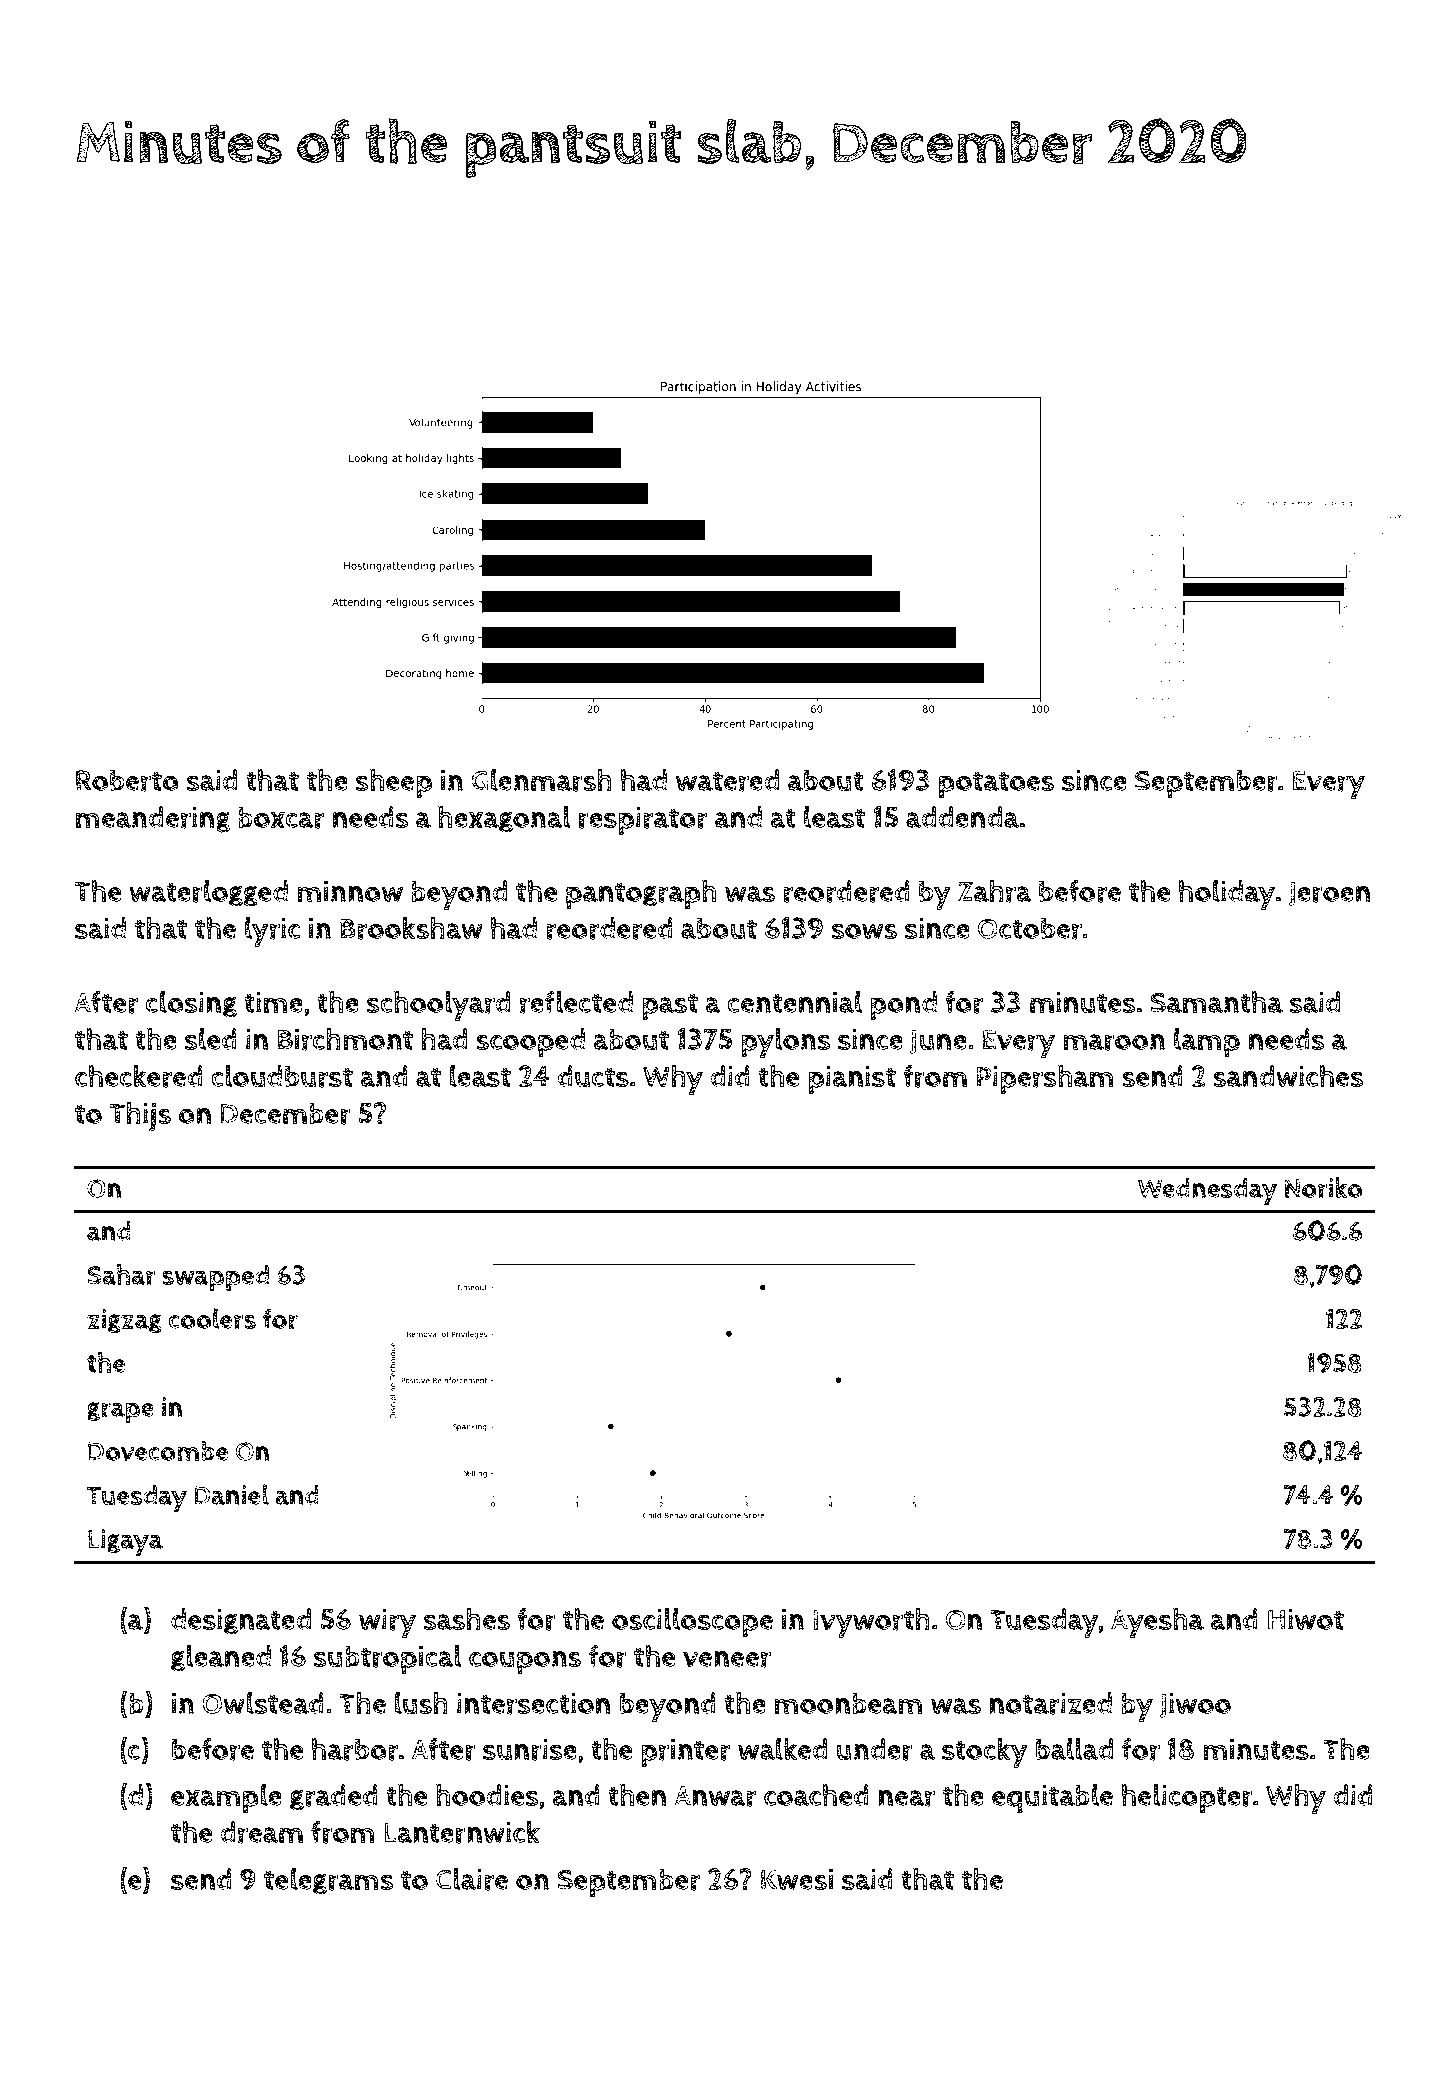 The width and height of the page is (1450, 2100). Describe the element at coordinates (794, 1001) in the page. I see `centennial` at that location.
